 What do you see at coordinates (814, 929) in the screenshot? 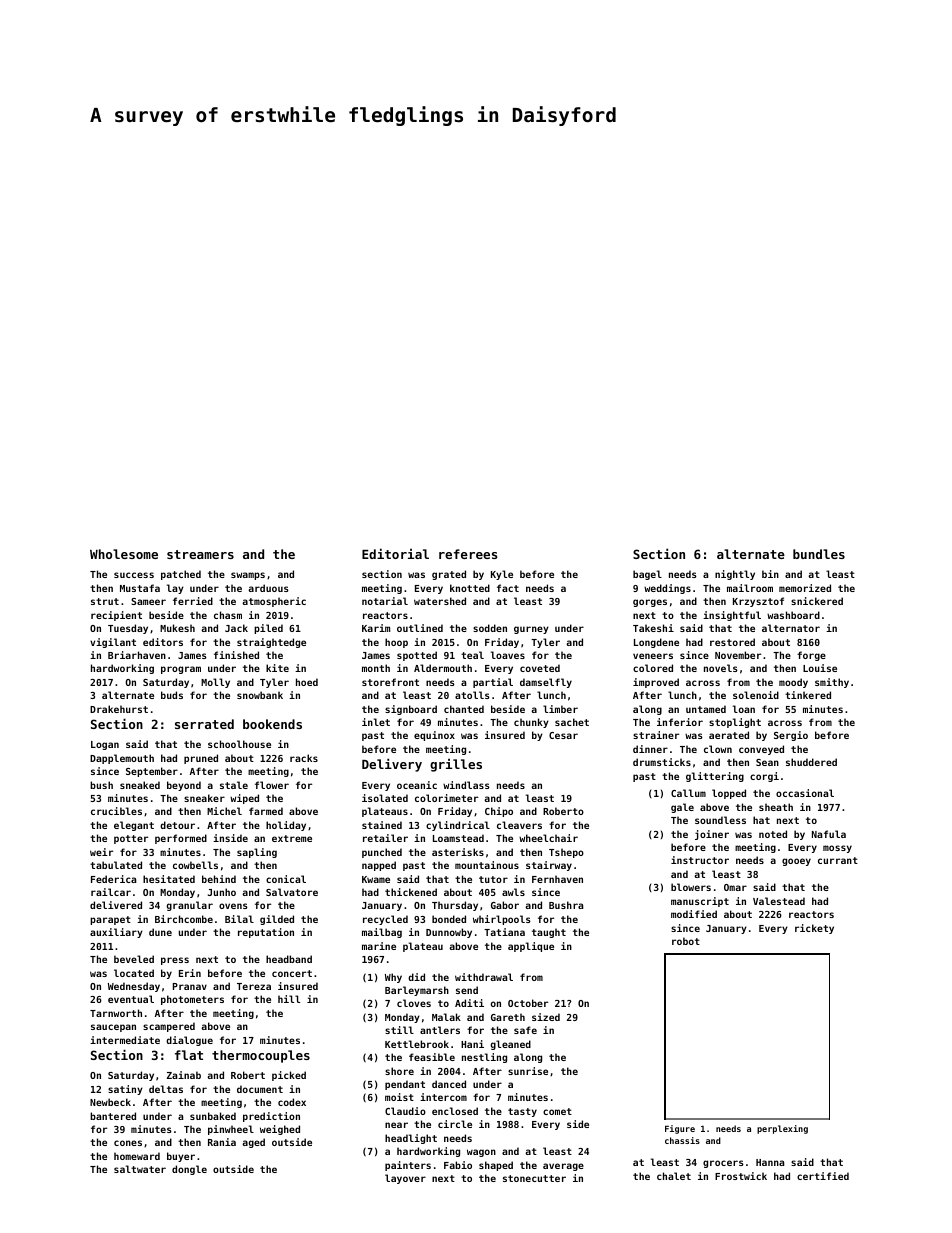
I see `rickety` at bounding box center [814, 929].
